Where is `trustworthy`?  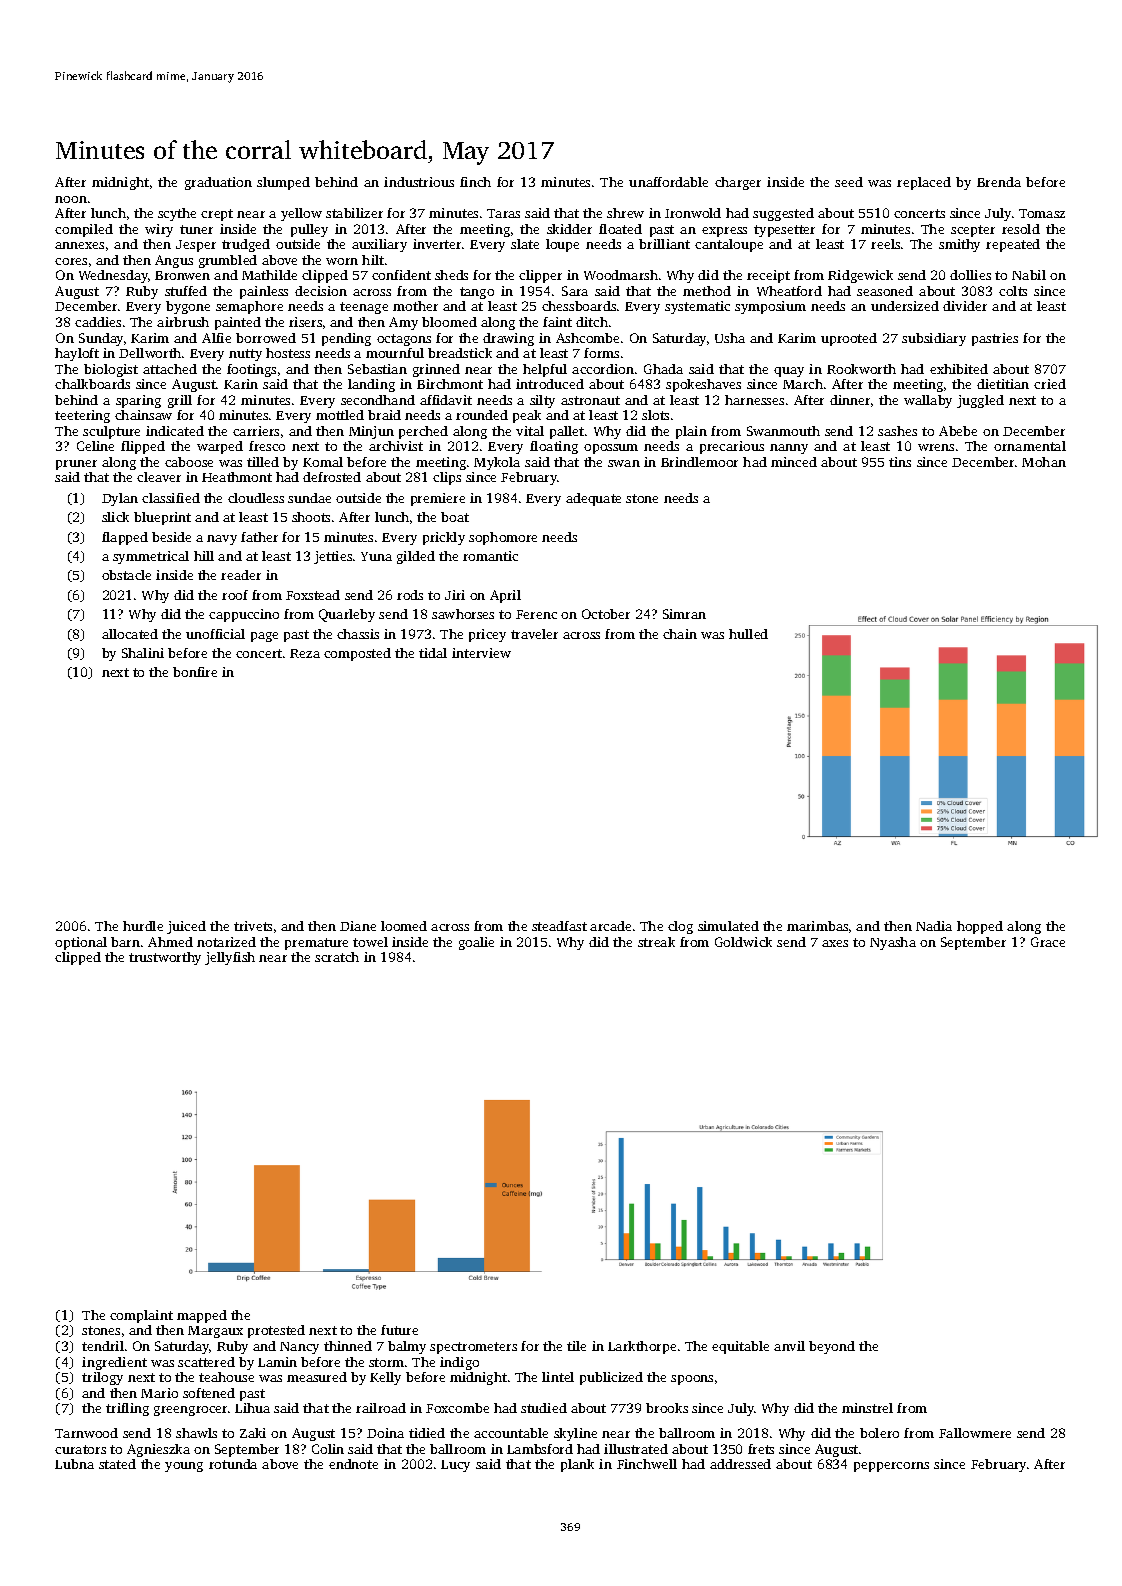
trustworthy is located at coordinates (165, 958).
